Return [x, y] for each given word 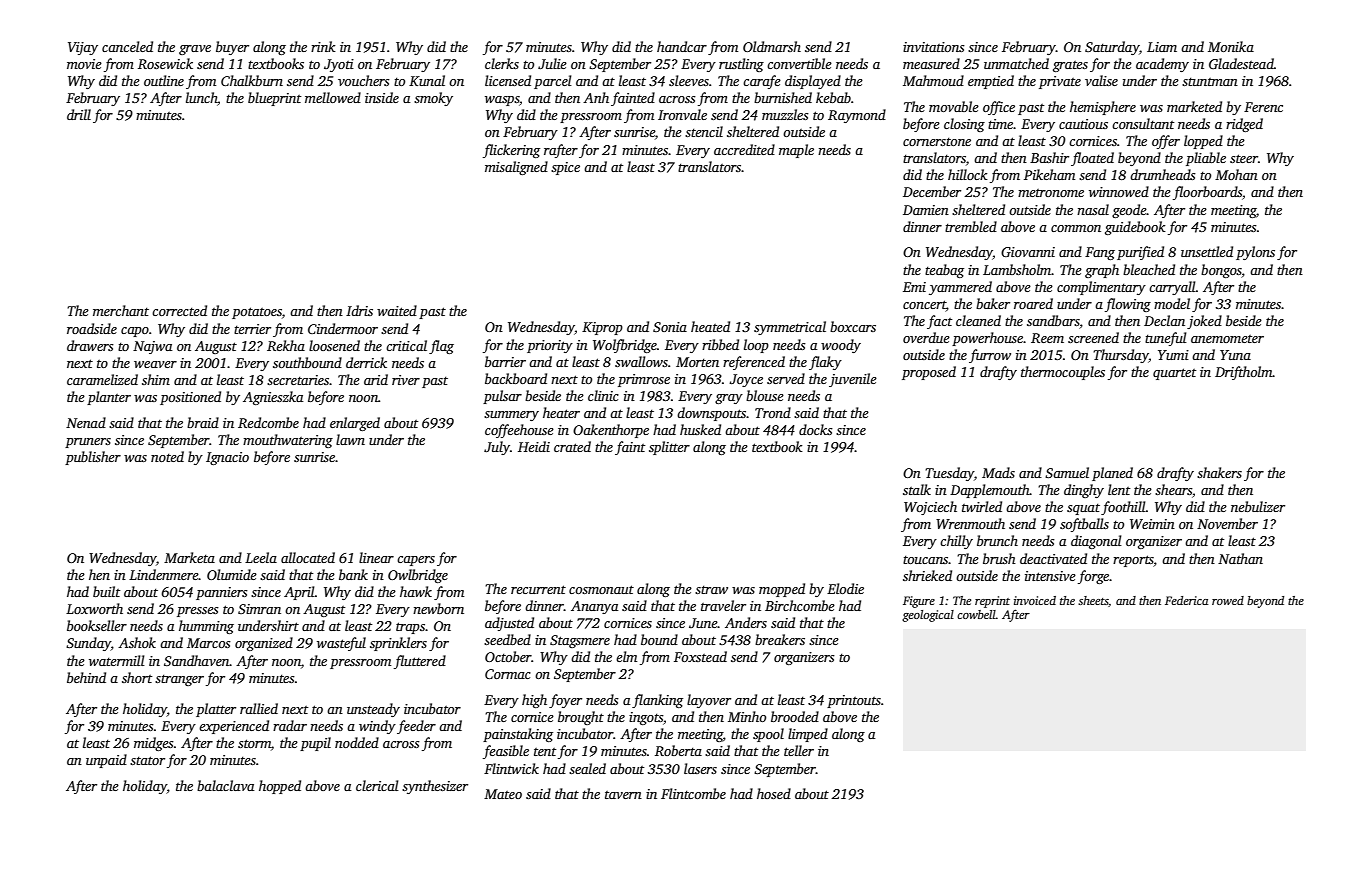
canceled [127, 46]
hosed [774, 793]
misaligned [516, 168]
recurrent [538, 589]
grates [1070, 66]
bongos [1221, 271]
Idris [359, 310]
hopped [280, 787]
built [106, 591]
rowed [1228, 600]
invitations [934, 47]
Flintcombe [693, 793]
